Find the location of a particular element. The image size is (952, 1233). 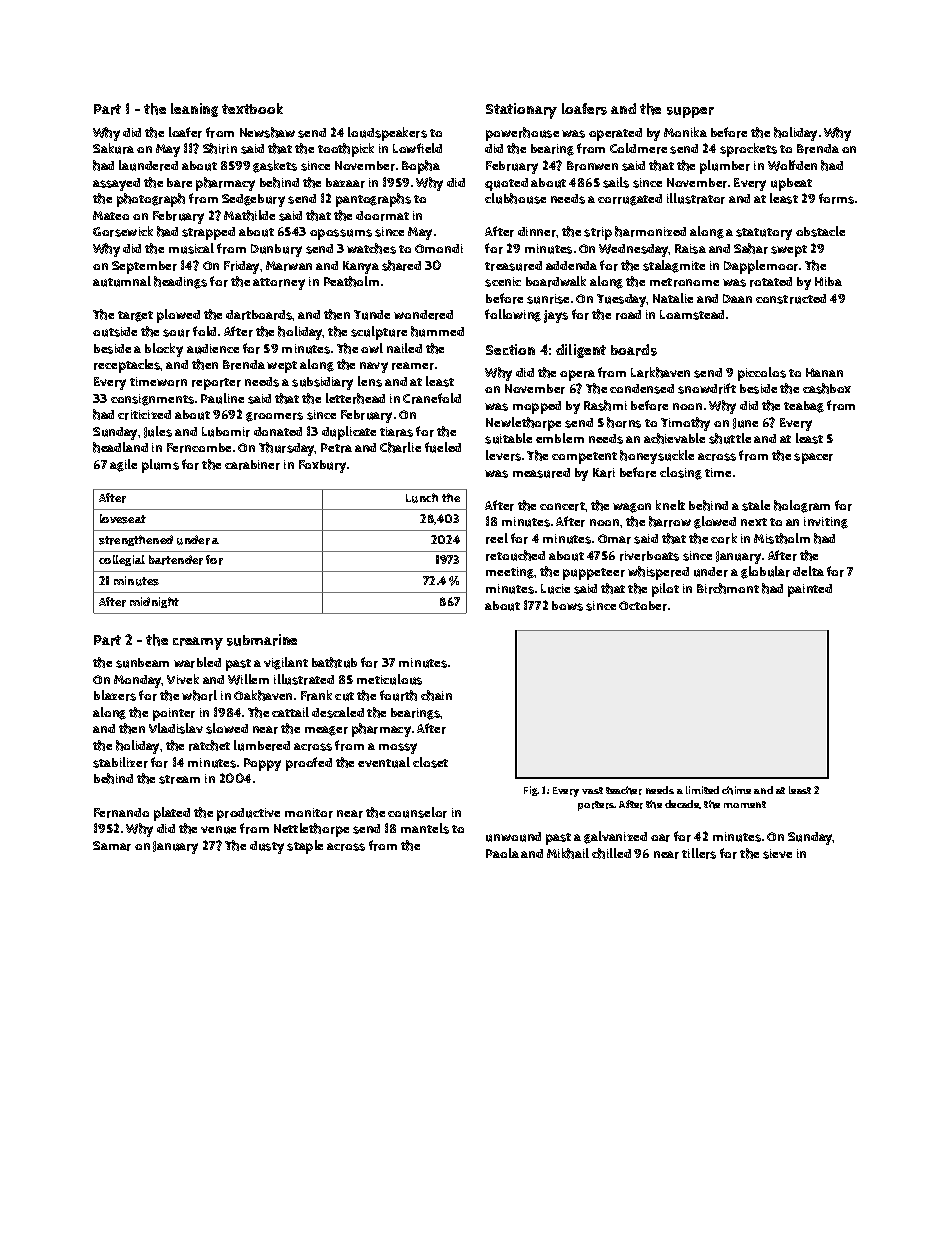

spacer is located at coordinates (813, 458).
